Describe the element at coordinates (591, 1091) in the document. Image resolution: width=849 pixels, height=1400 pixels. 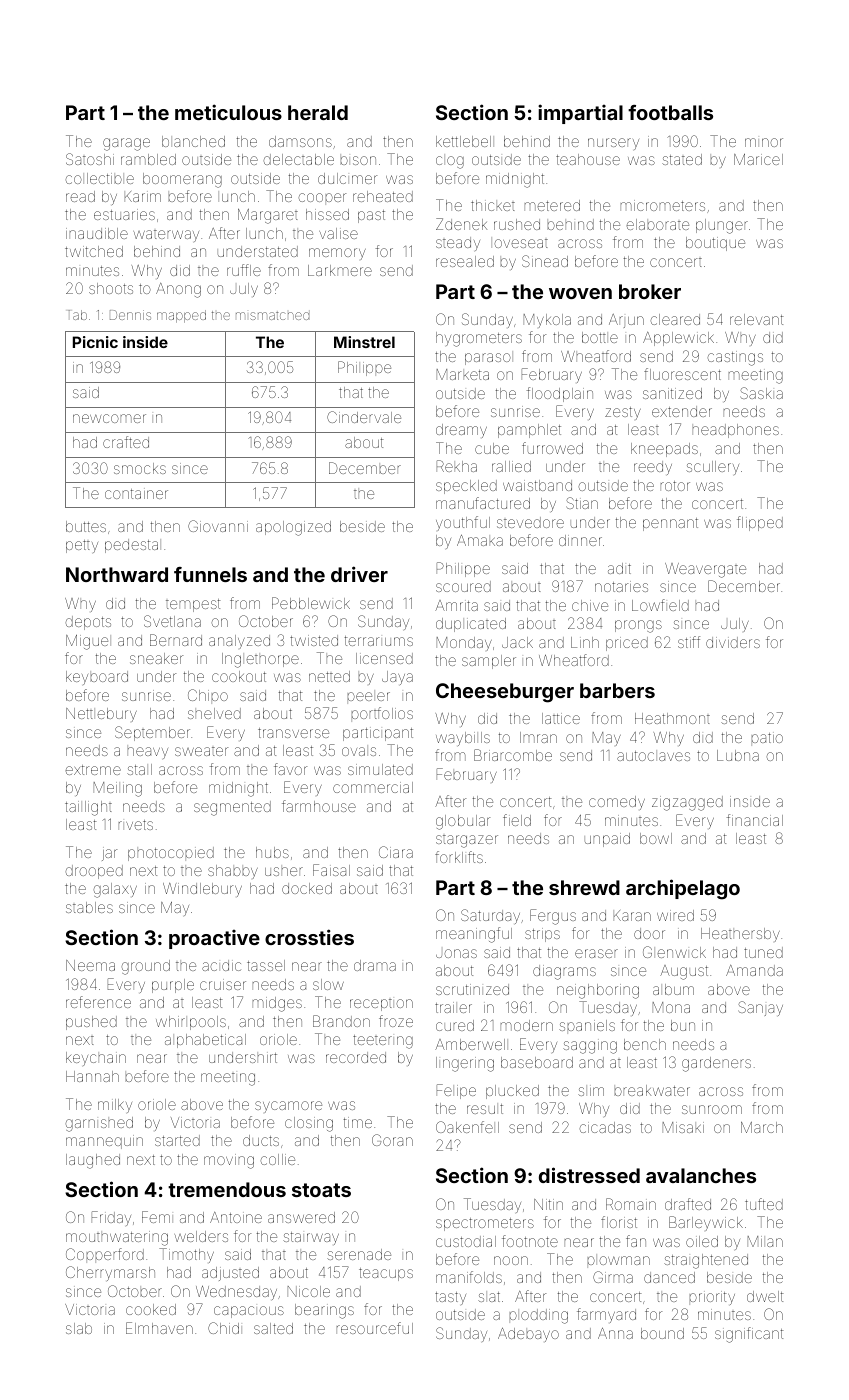
I see `slim` at that location.
